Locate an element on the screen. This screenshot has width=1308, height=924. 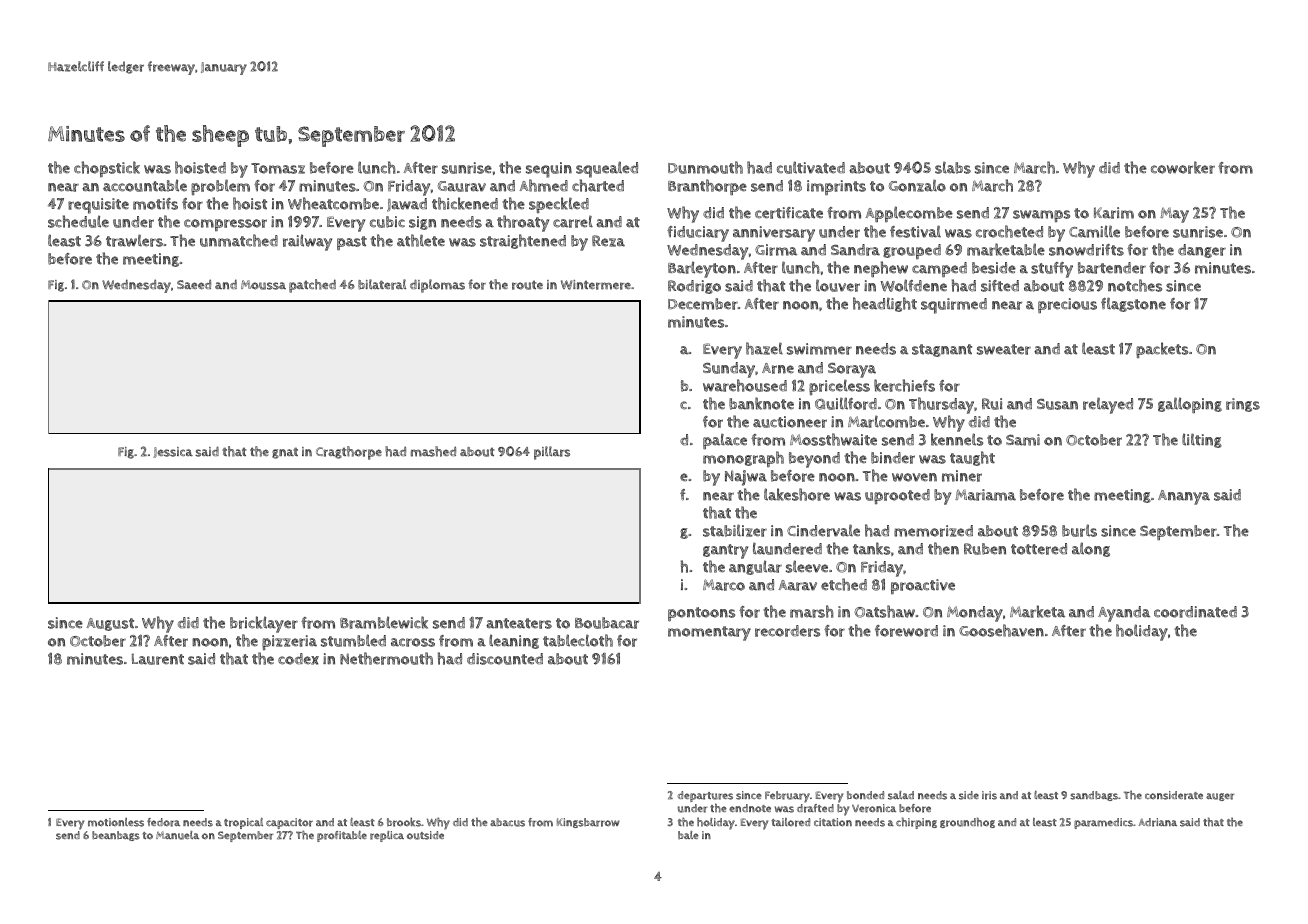
Adriana is located at coordinates (1157, 822).
